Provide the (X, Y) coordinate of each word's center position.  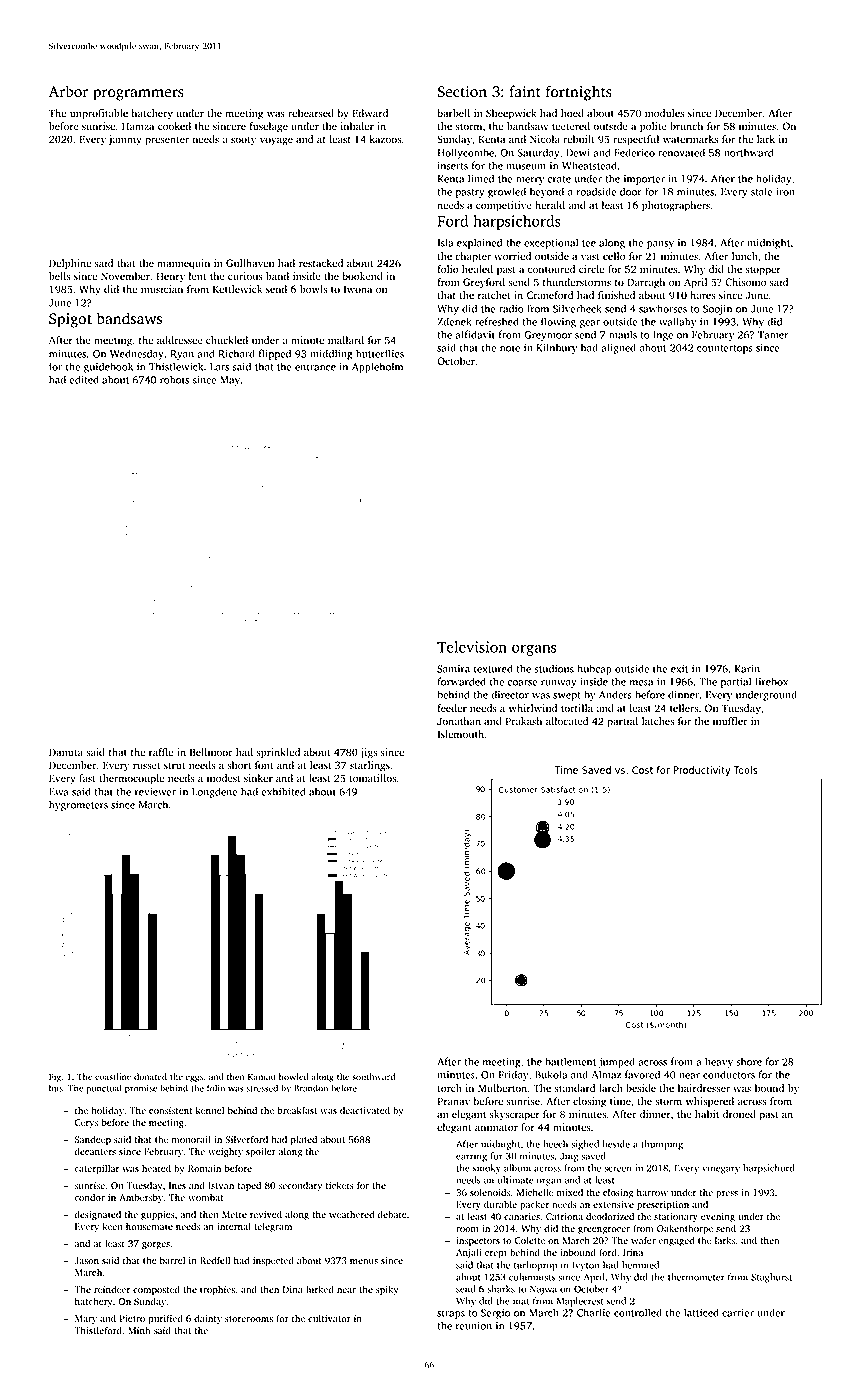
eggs (194, 1078)
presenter (167, 141)
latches (658, 721)
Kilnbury (556, 348)
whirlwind (533, 708)
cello (614, 256)
